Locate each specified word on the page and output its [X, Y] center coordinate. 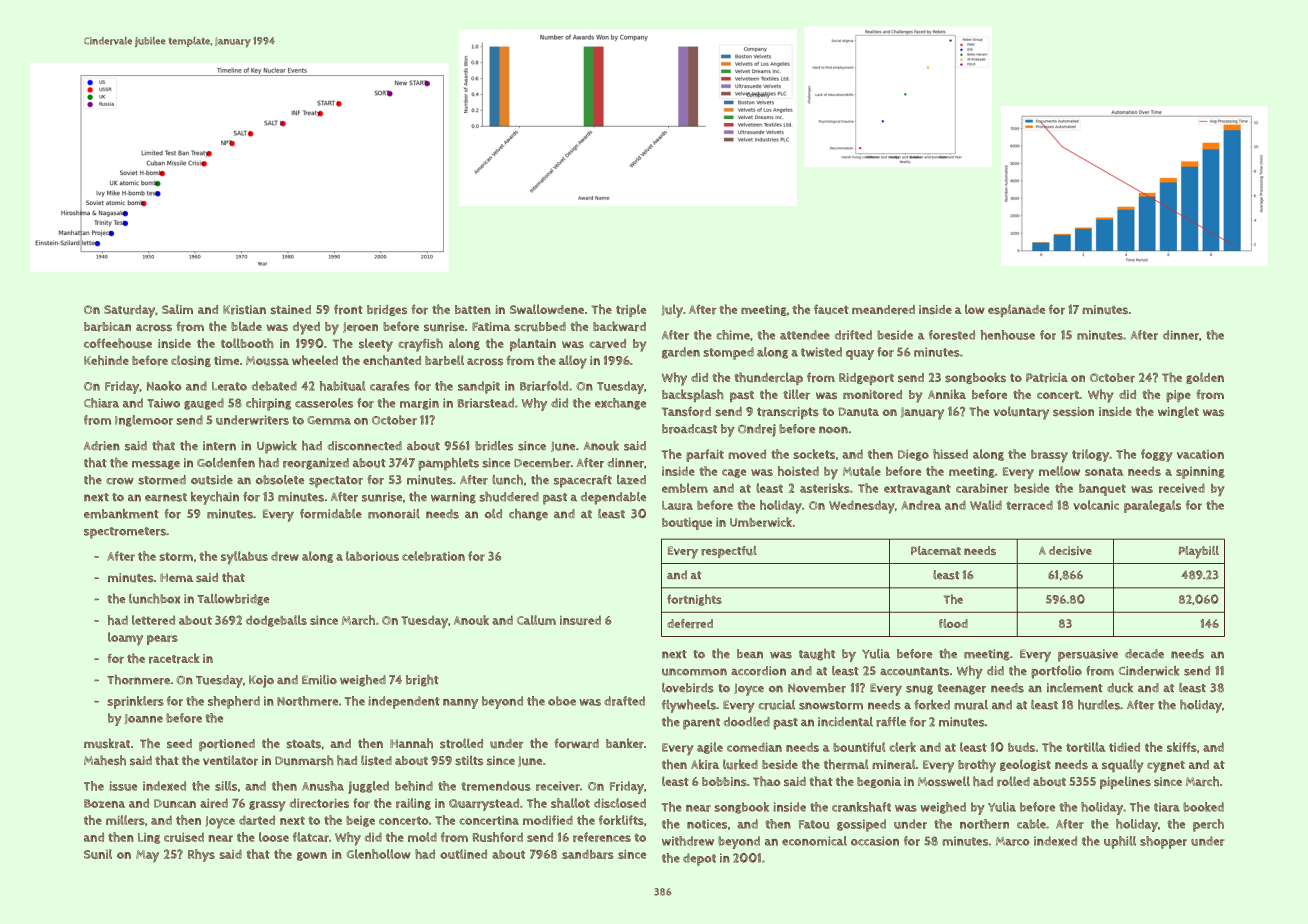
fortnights [694, 600]
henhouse [1008, 335]
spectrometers [125, 533]
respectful [729, 552]
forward [576, 743]
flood [953, 623]
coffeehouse [118, 343]
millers [125, 820]
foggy [1156, 455]
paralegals [1152, 506]
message [156, 465]
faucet [831, 309]
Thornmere [138, 680]
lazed [631, 480]
